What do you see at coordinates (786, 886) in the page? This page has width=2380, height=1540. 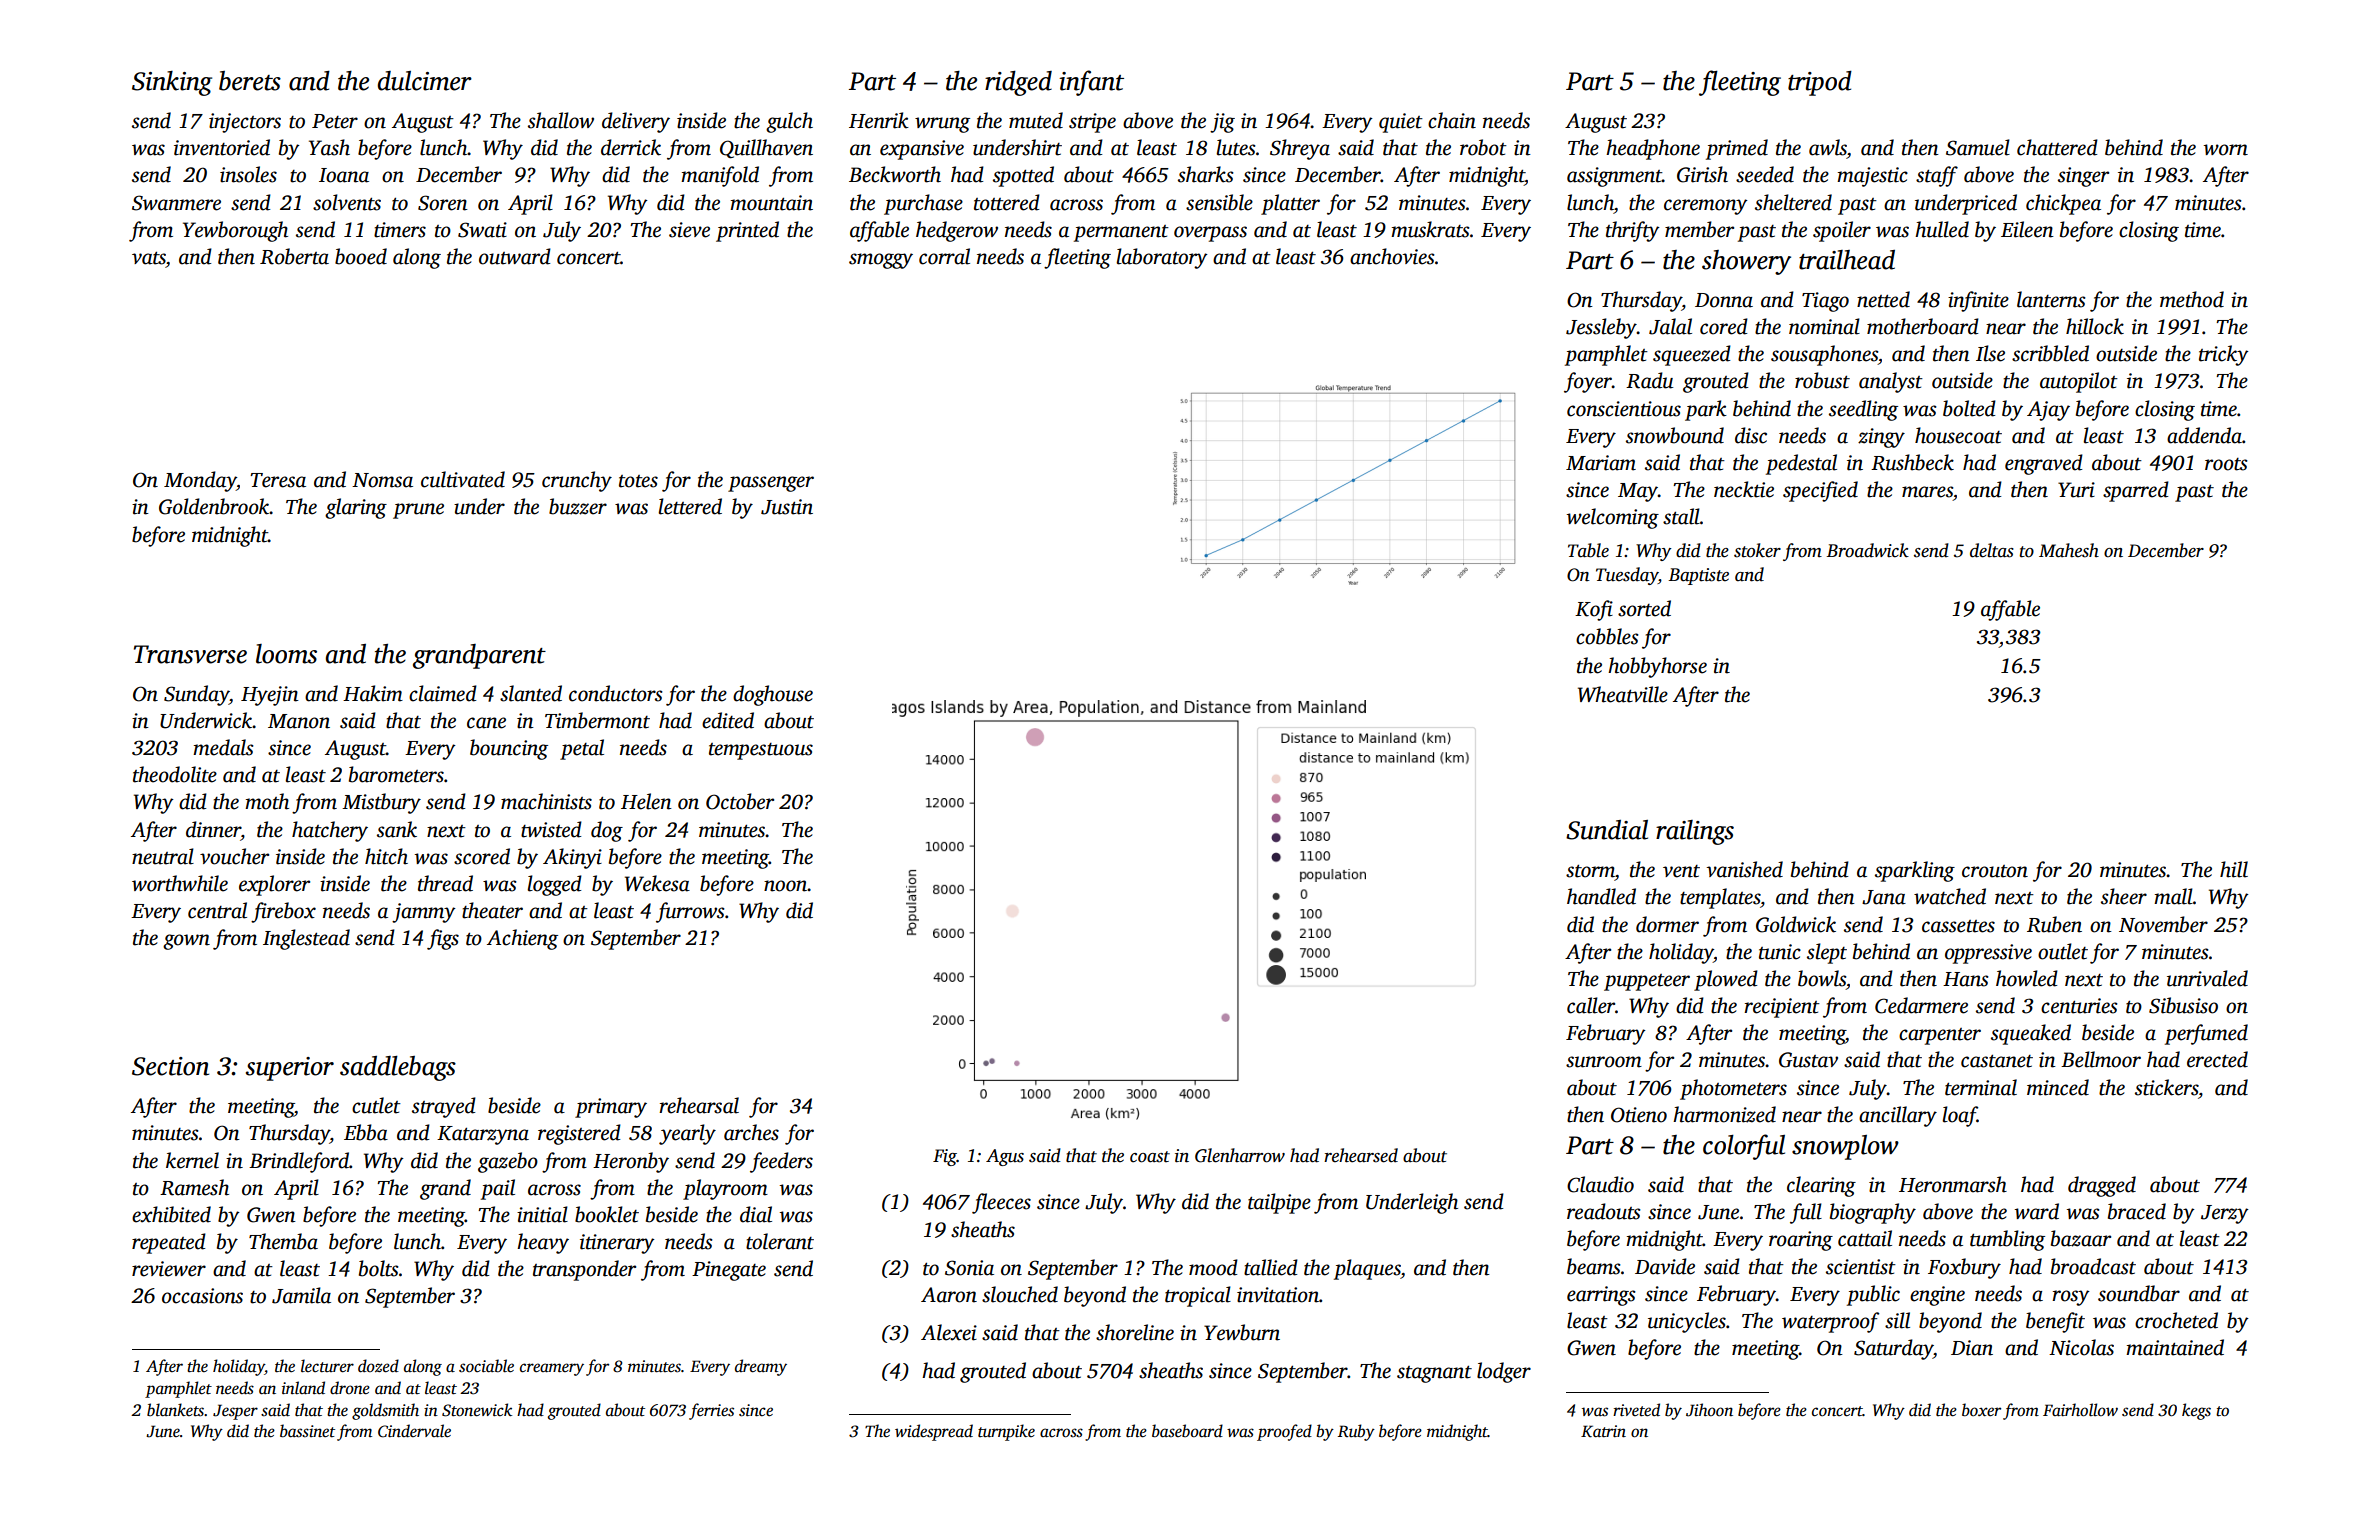 I see `noon` at bounding box center [786, 886].
